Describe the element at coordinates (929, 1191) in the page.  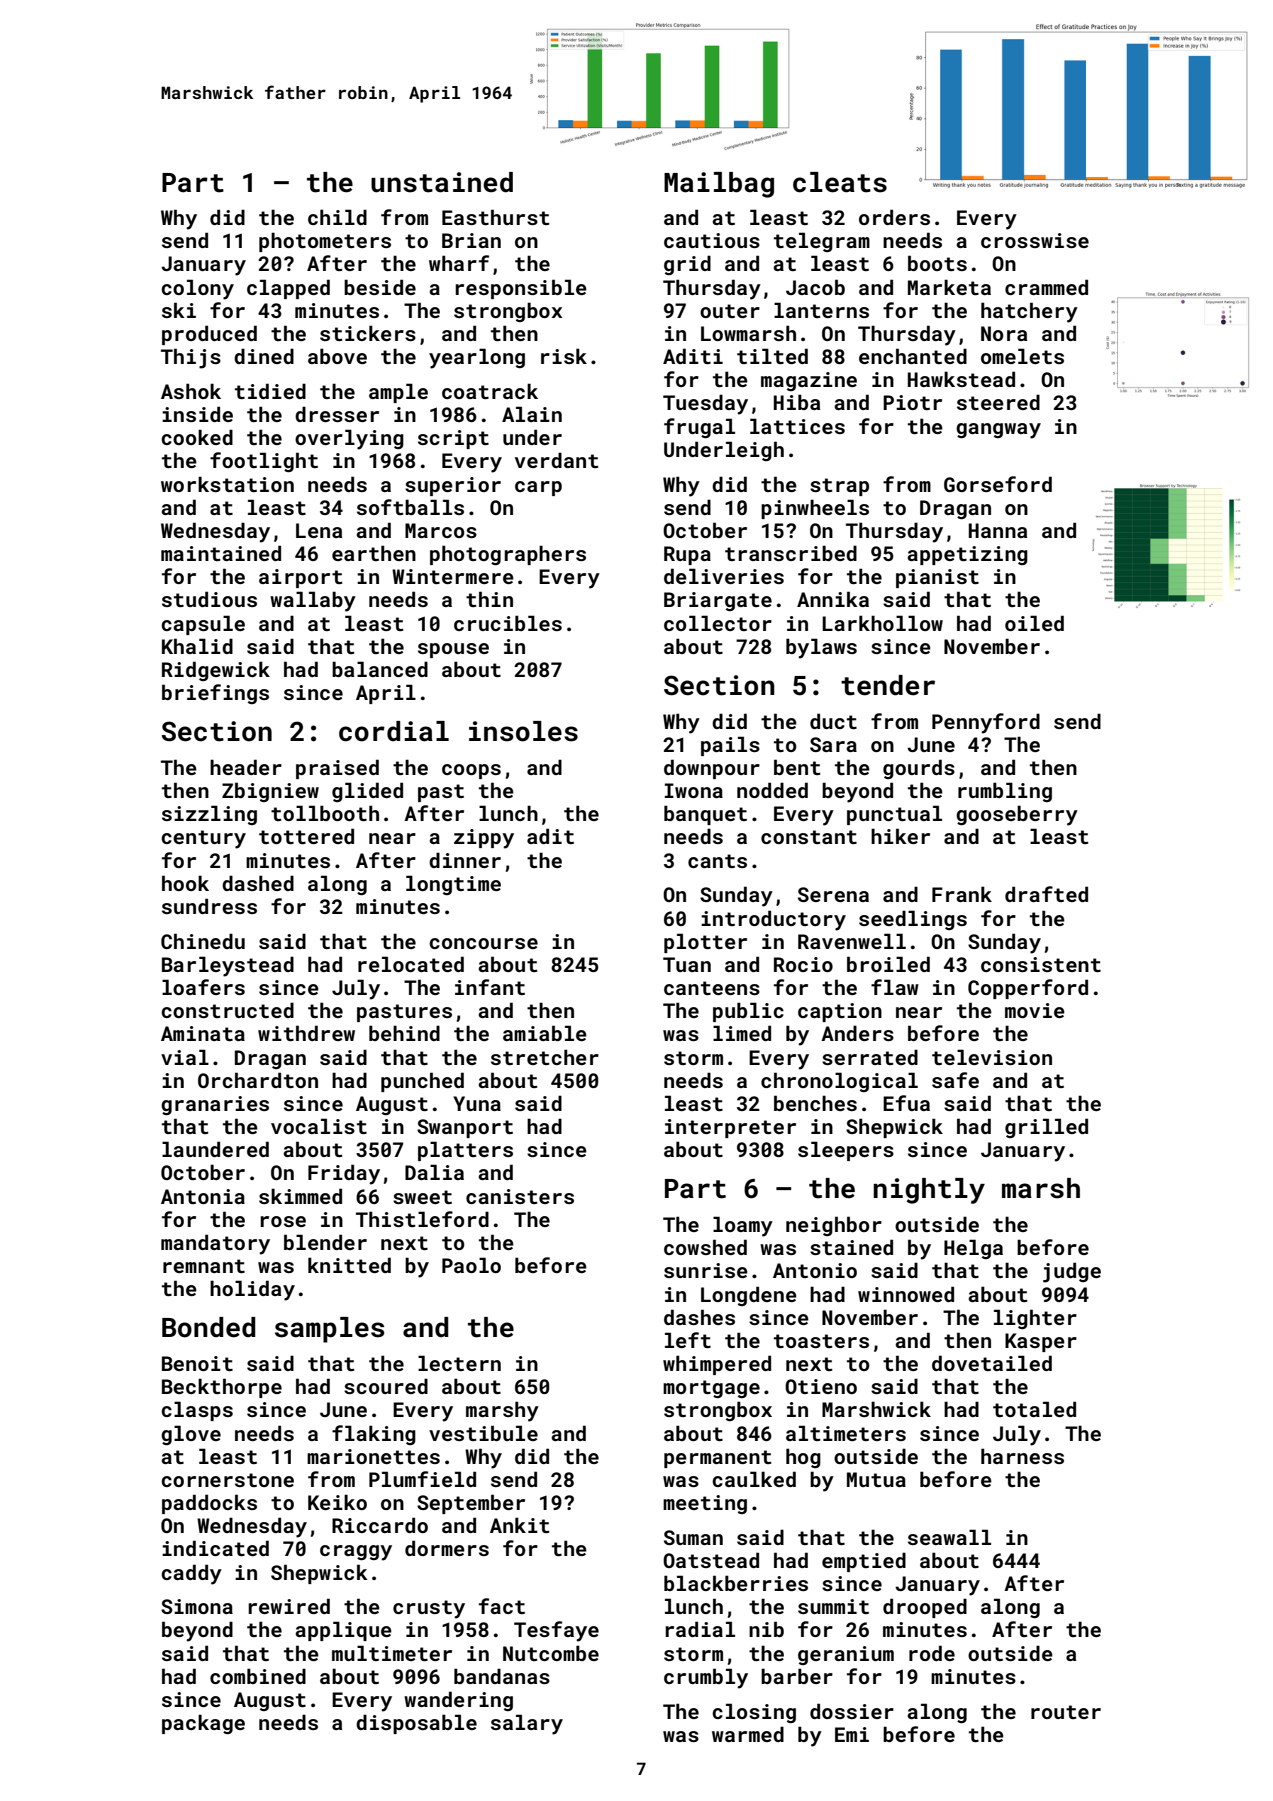
I see `nightly` at that location.
